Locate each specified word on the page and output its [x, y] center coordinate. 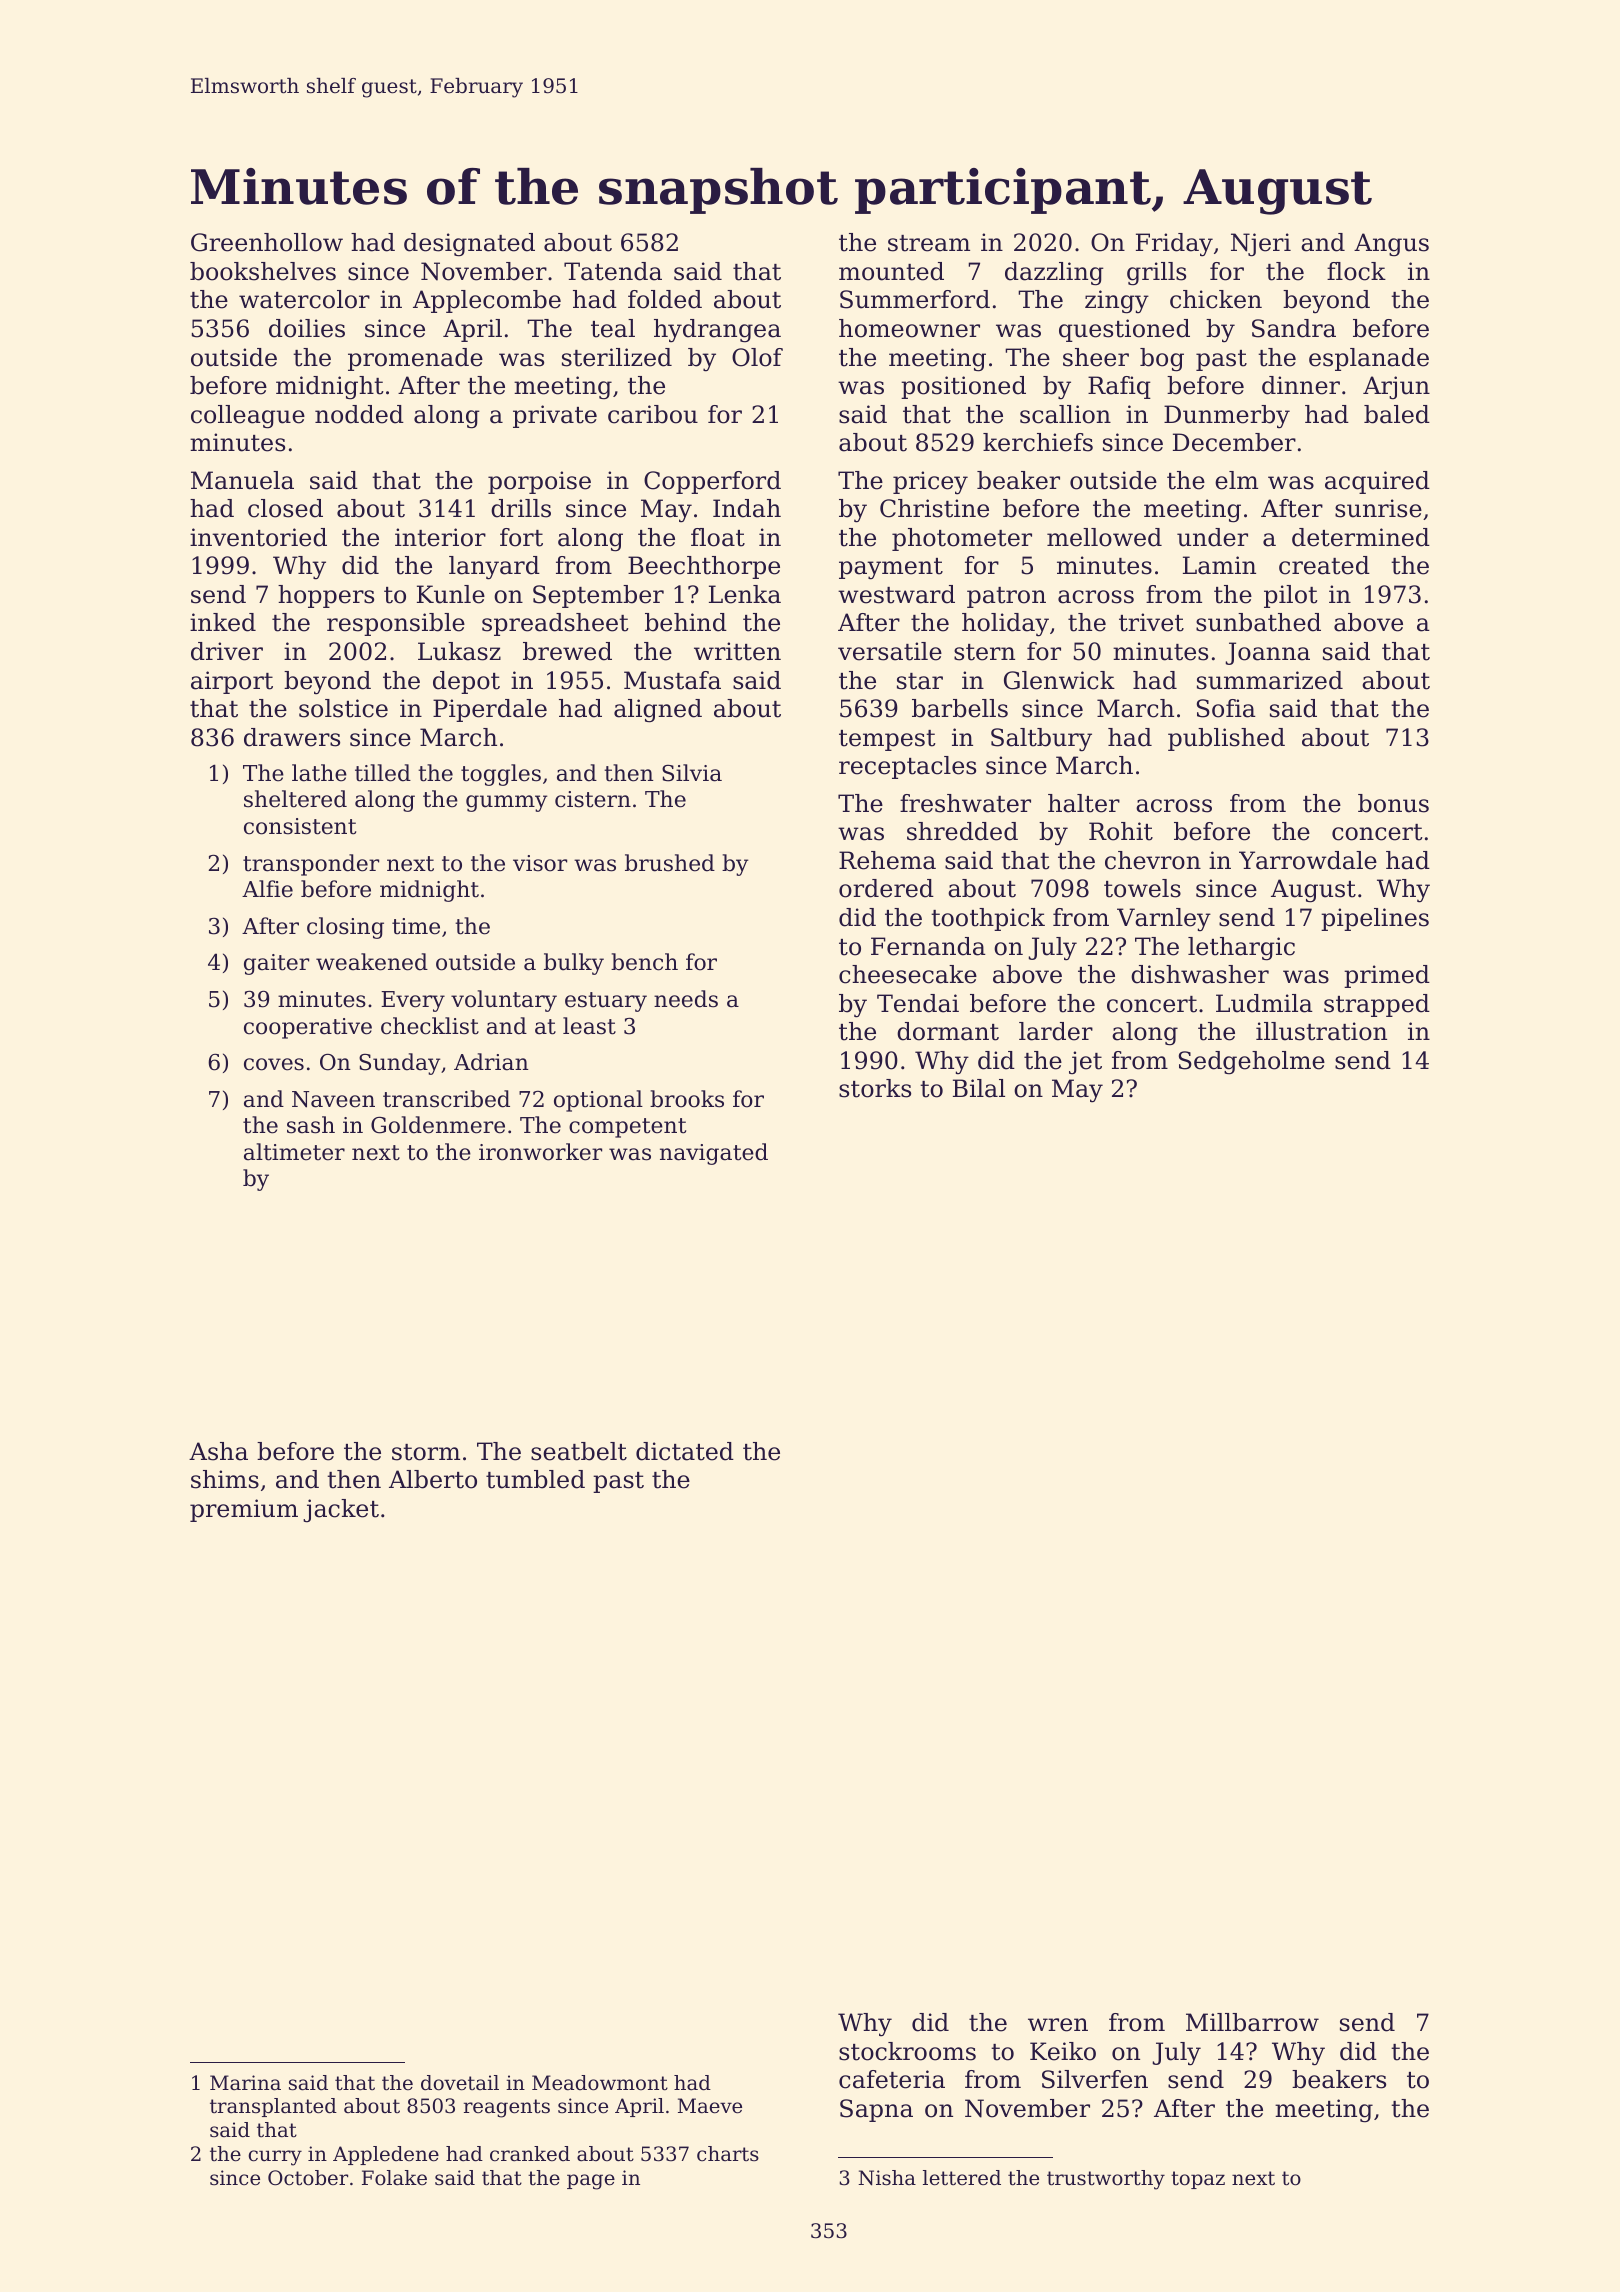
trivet [1151, 622]
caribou [653, 414]
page [591, 2182]
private [555, 416]
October [308, 2178]
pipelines [1375, 919]
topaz [1198, 2180]
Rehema [887, 860]
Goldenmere [438, 1125]
